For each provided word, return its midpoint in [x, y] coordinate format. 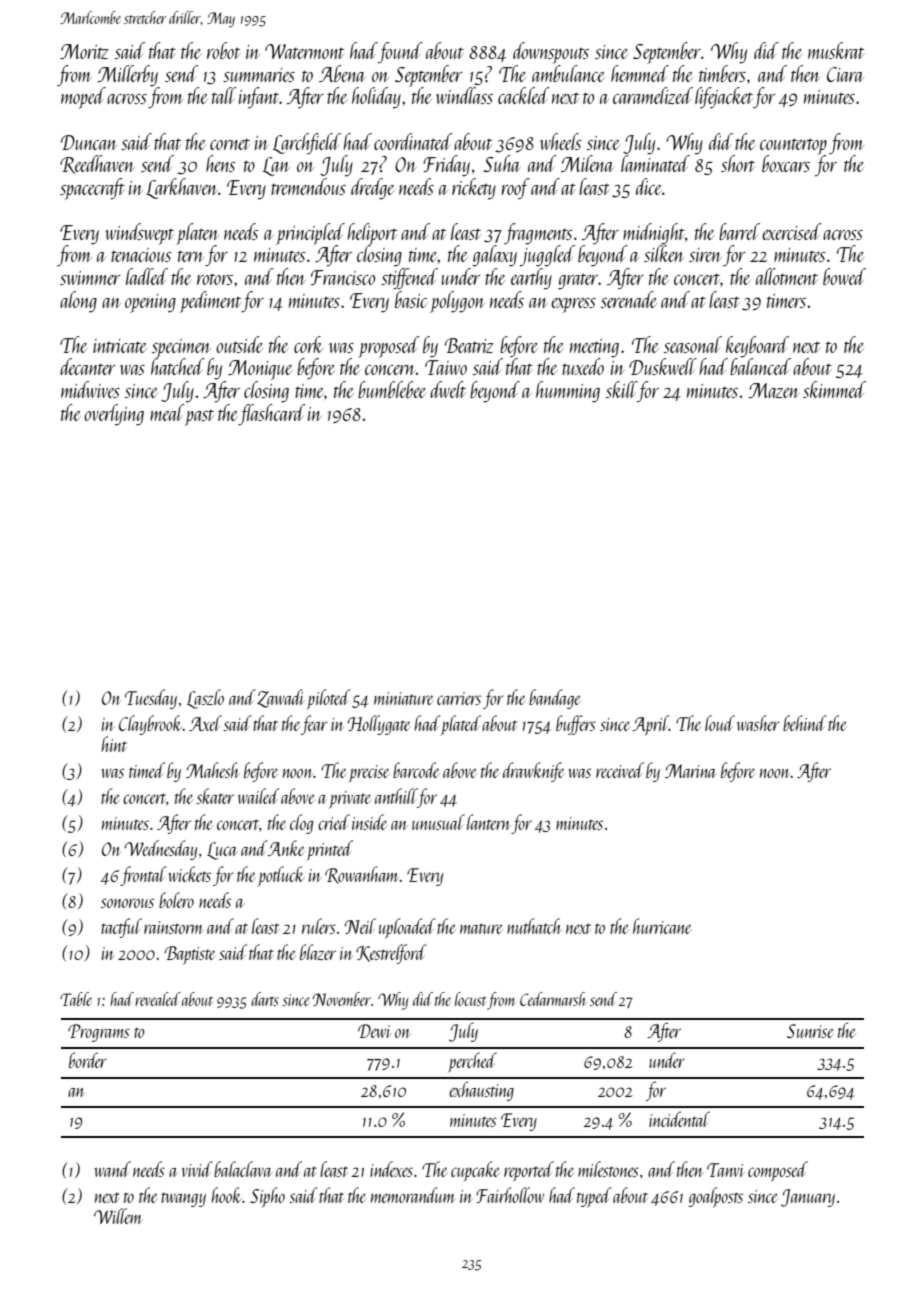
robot [223, 50]
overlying [114, 415]
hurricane [662, 926]
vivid [197, 1169]
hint [114, 744]
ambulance [568, 73]
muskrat [836, 50]
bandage [554, 699]
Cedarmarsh [553, 999]
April [650, 725]
